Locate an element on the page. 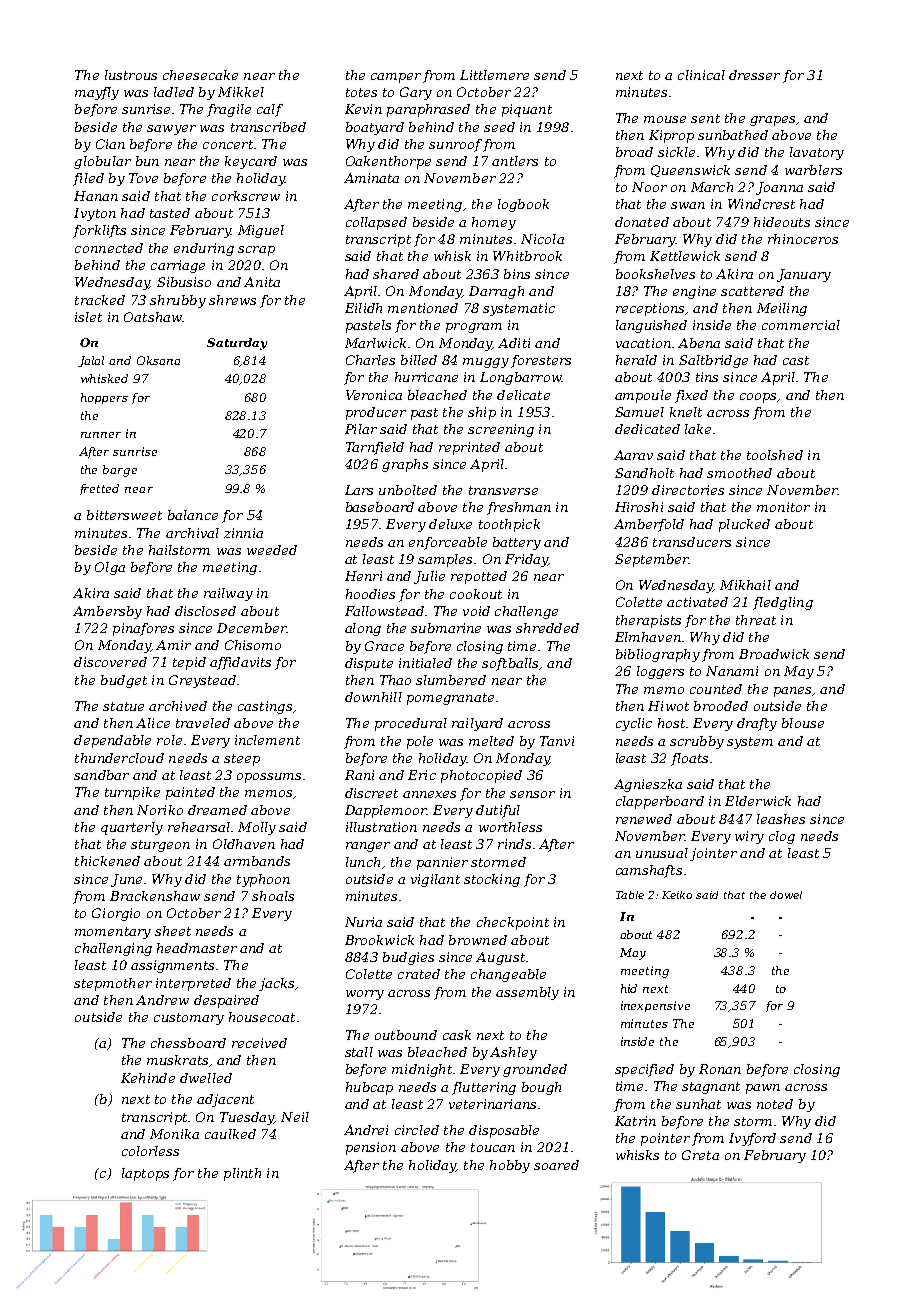  cheesecake is located at coordinates (200, 75).
